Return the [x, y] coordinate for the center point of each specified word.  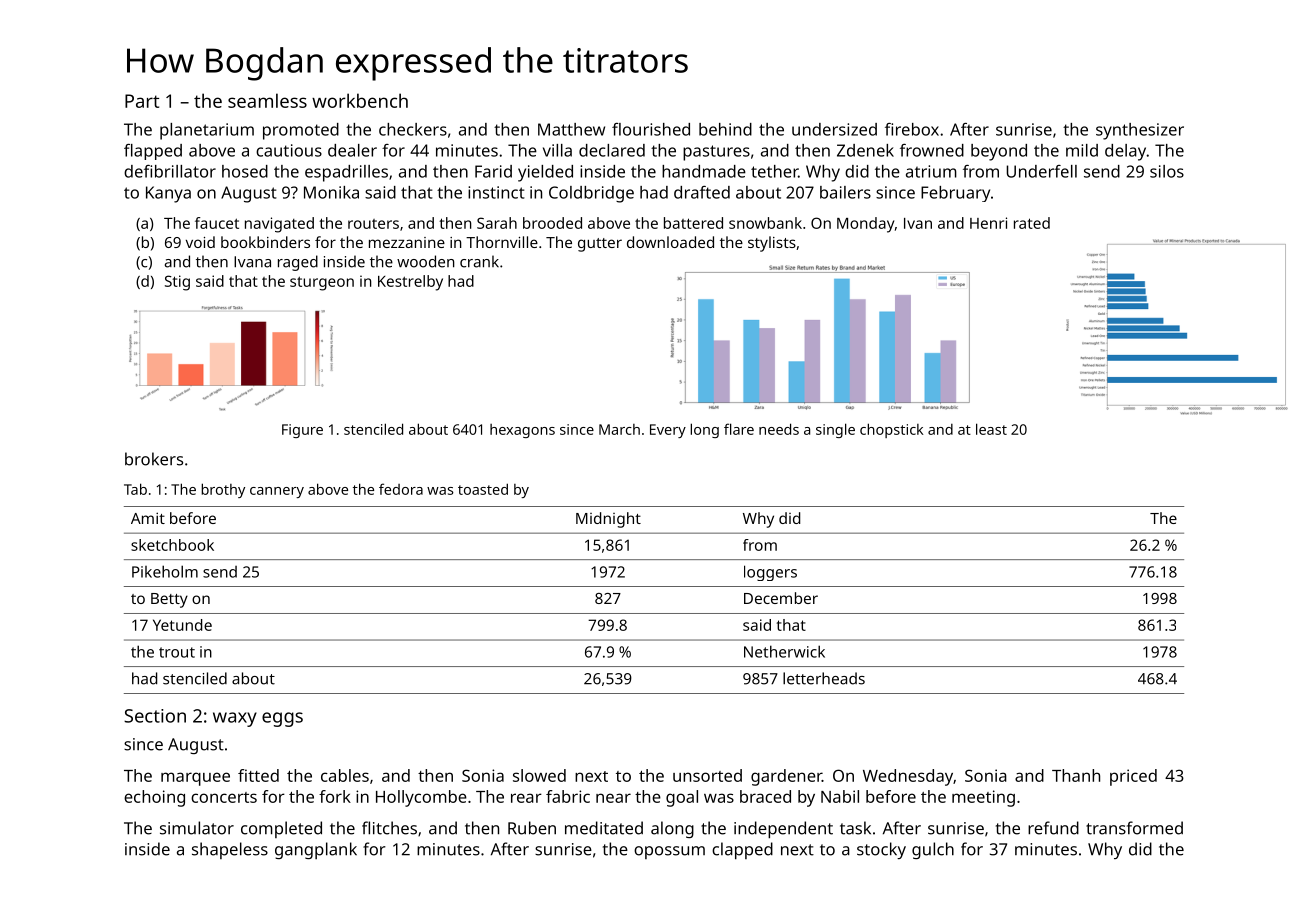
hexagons [522, 431]
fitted [258, 775]
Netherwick [784, 651]
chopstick [892, 430]
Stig [177, 283]
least [991, 429]
